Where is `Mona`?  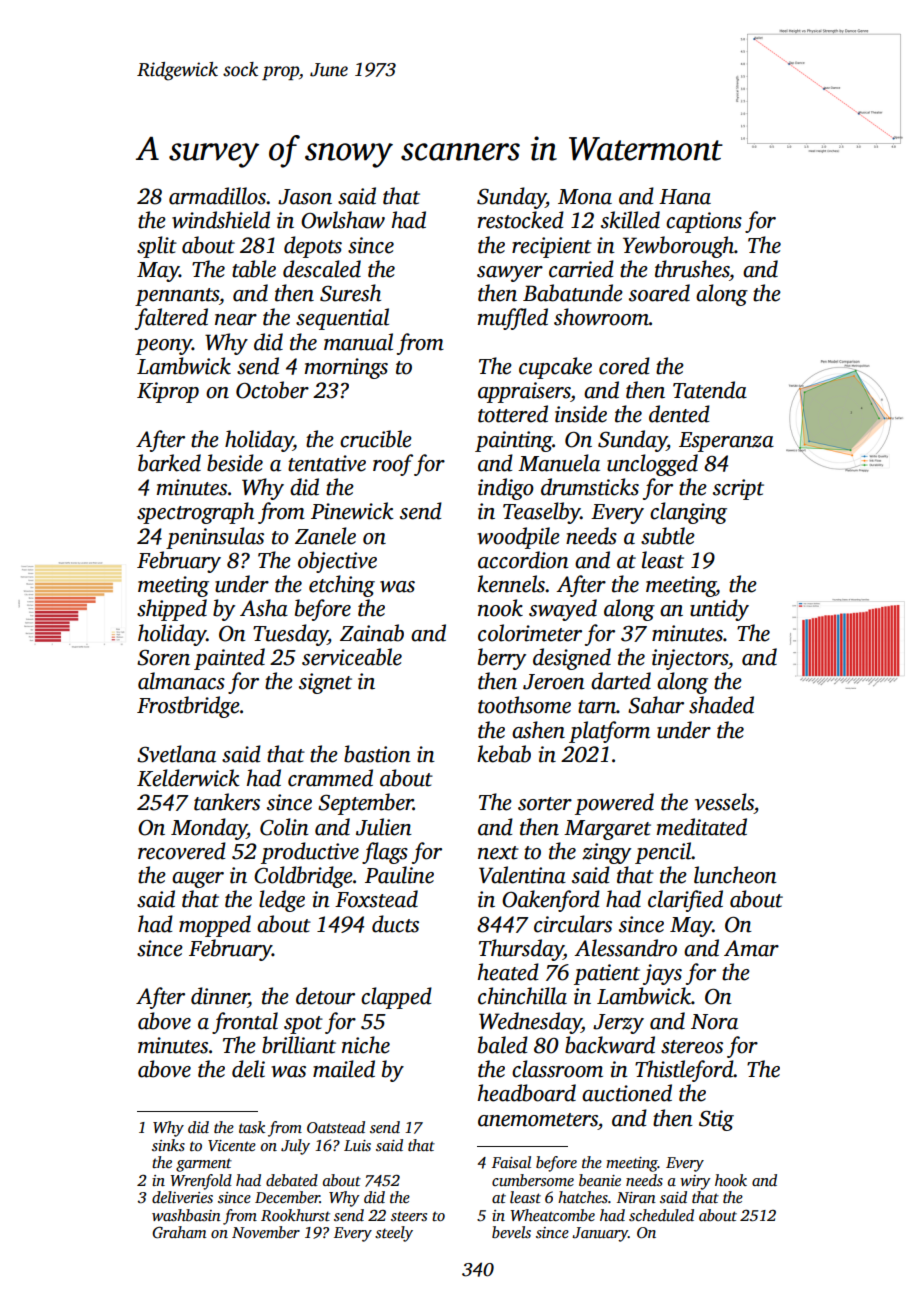 Mona is located at coordinates (585, 197).
